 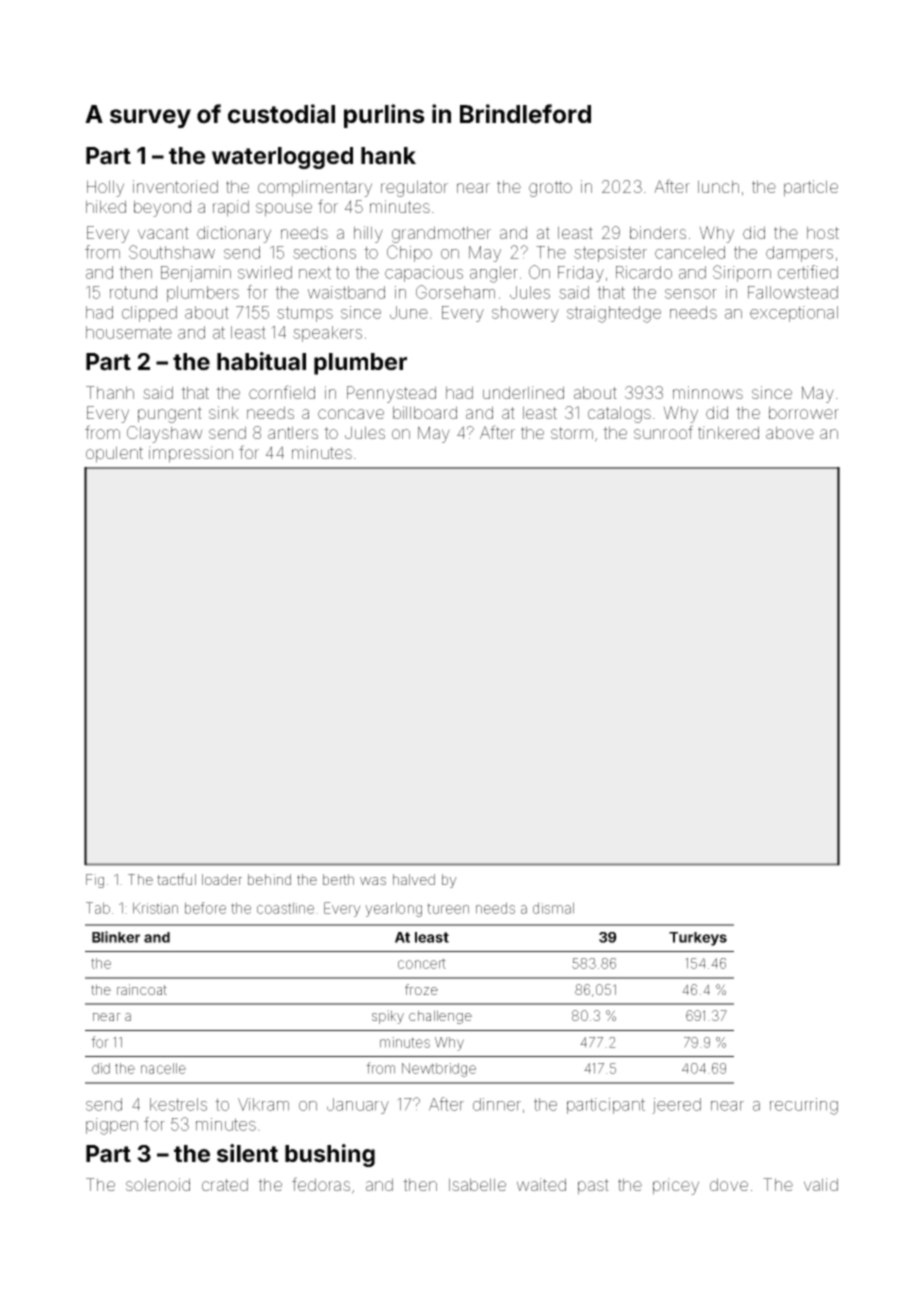 What do you see at coordinates (708, 392) in the screenshot?
I see `minnows` at bounding box center [708, 392].
